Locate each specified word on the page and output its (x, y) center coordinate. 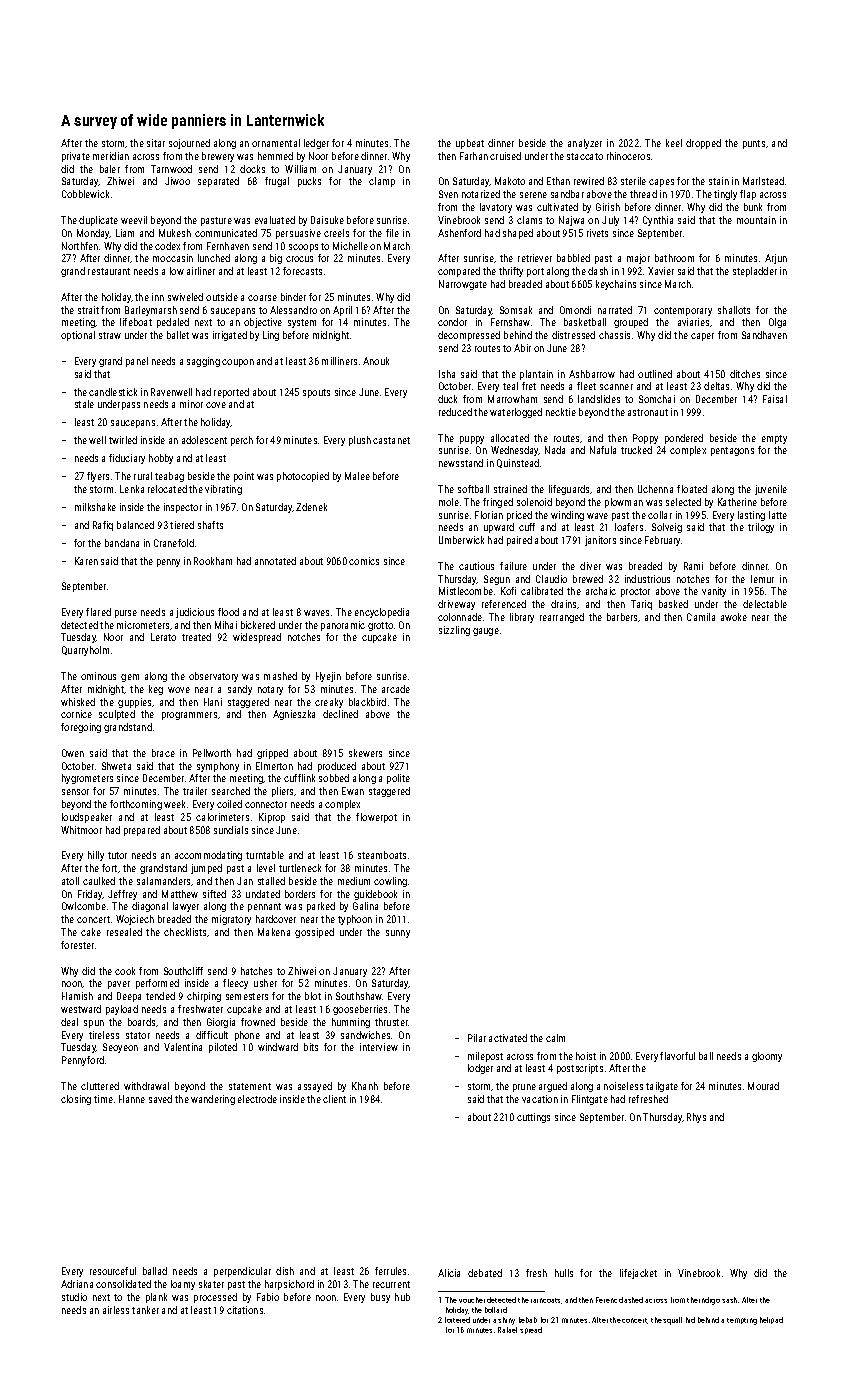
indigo (709, 1301)
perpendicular (242, 1272)
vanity (714, 592)
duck (447, 399)
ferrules (390, 1271)
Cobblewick (85, 194)
